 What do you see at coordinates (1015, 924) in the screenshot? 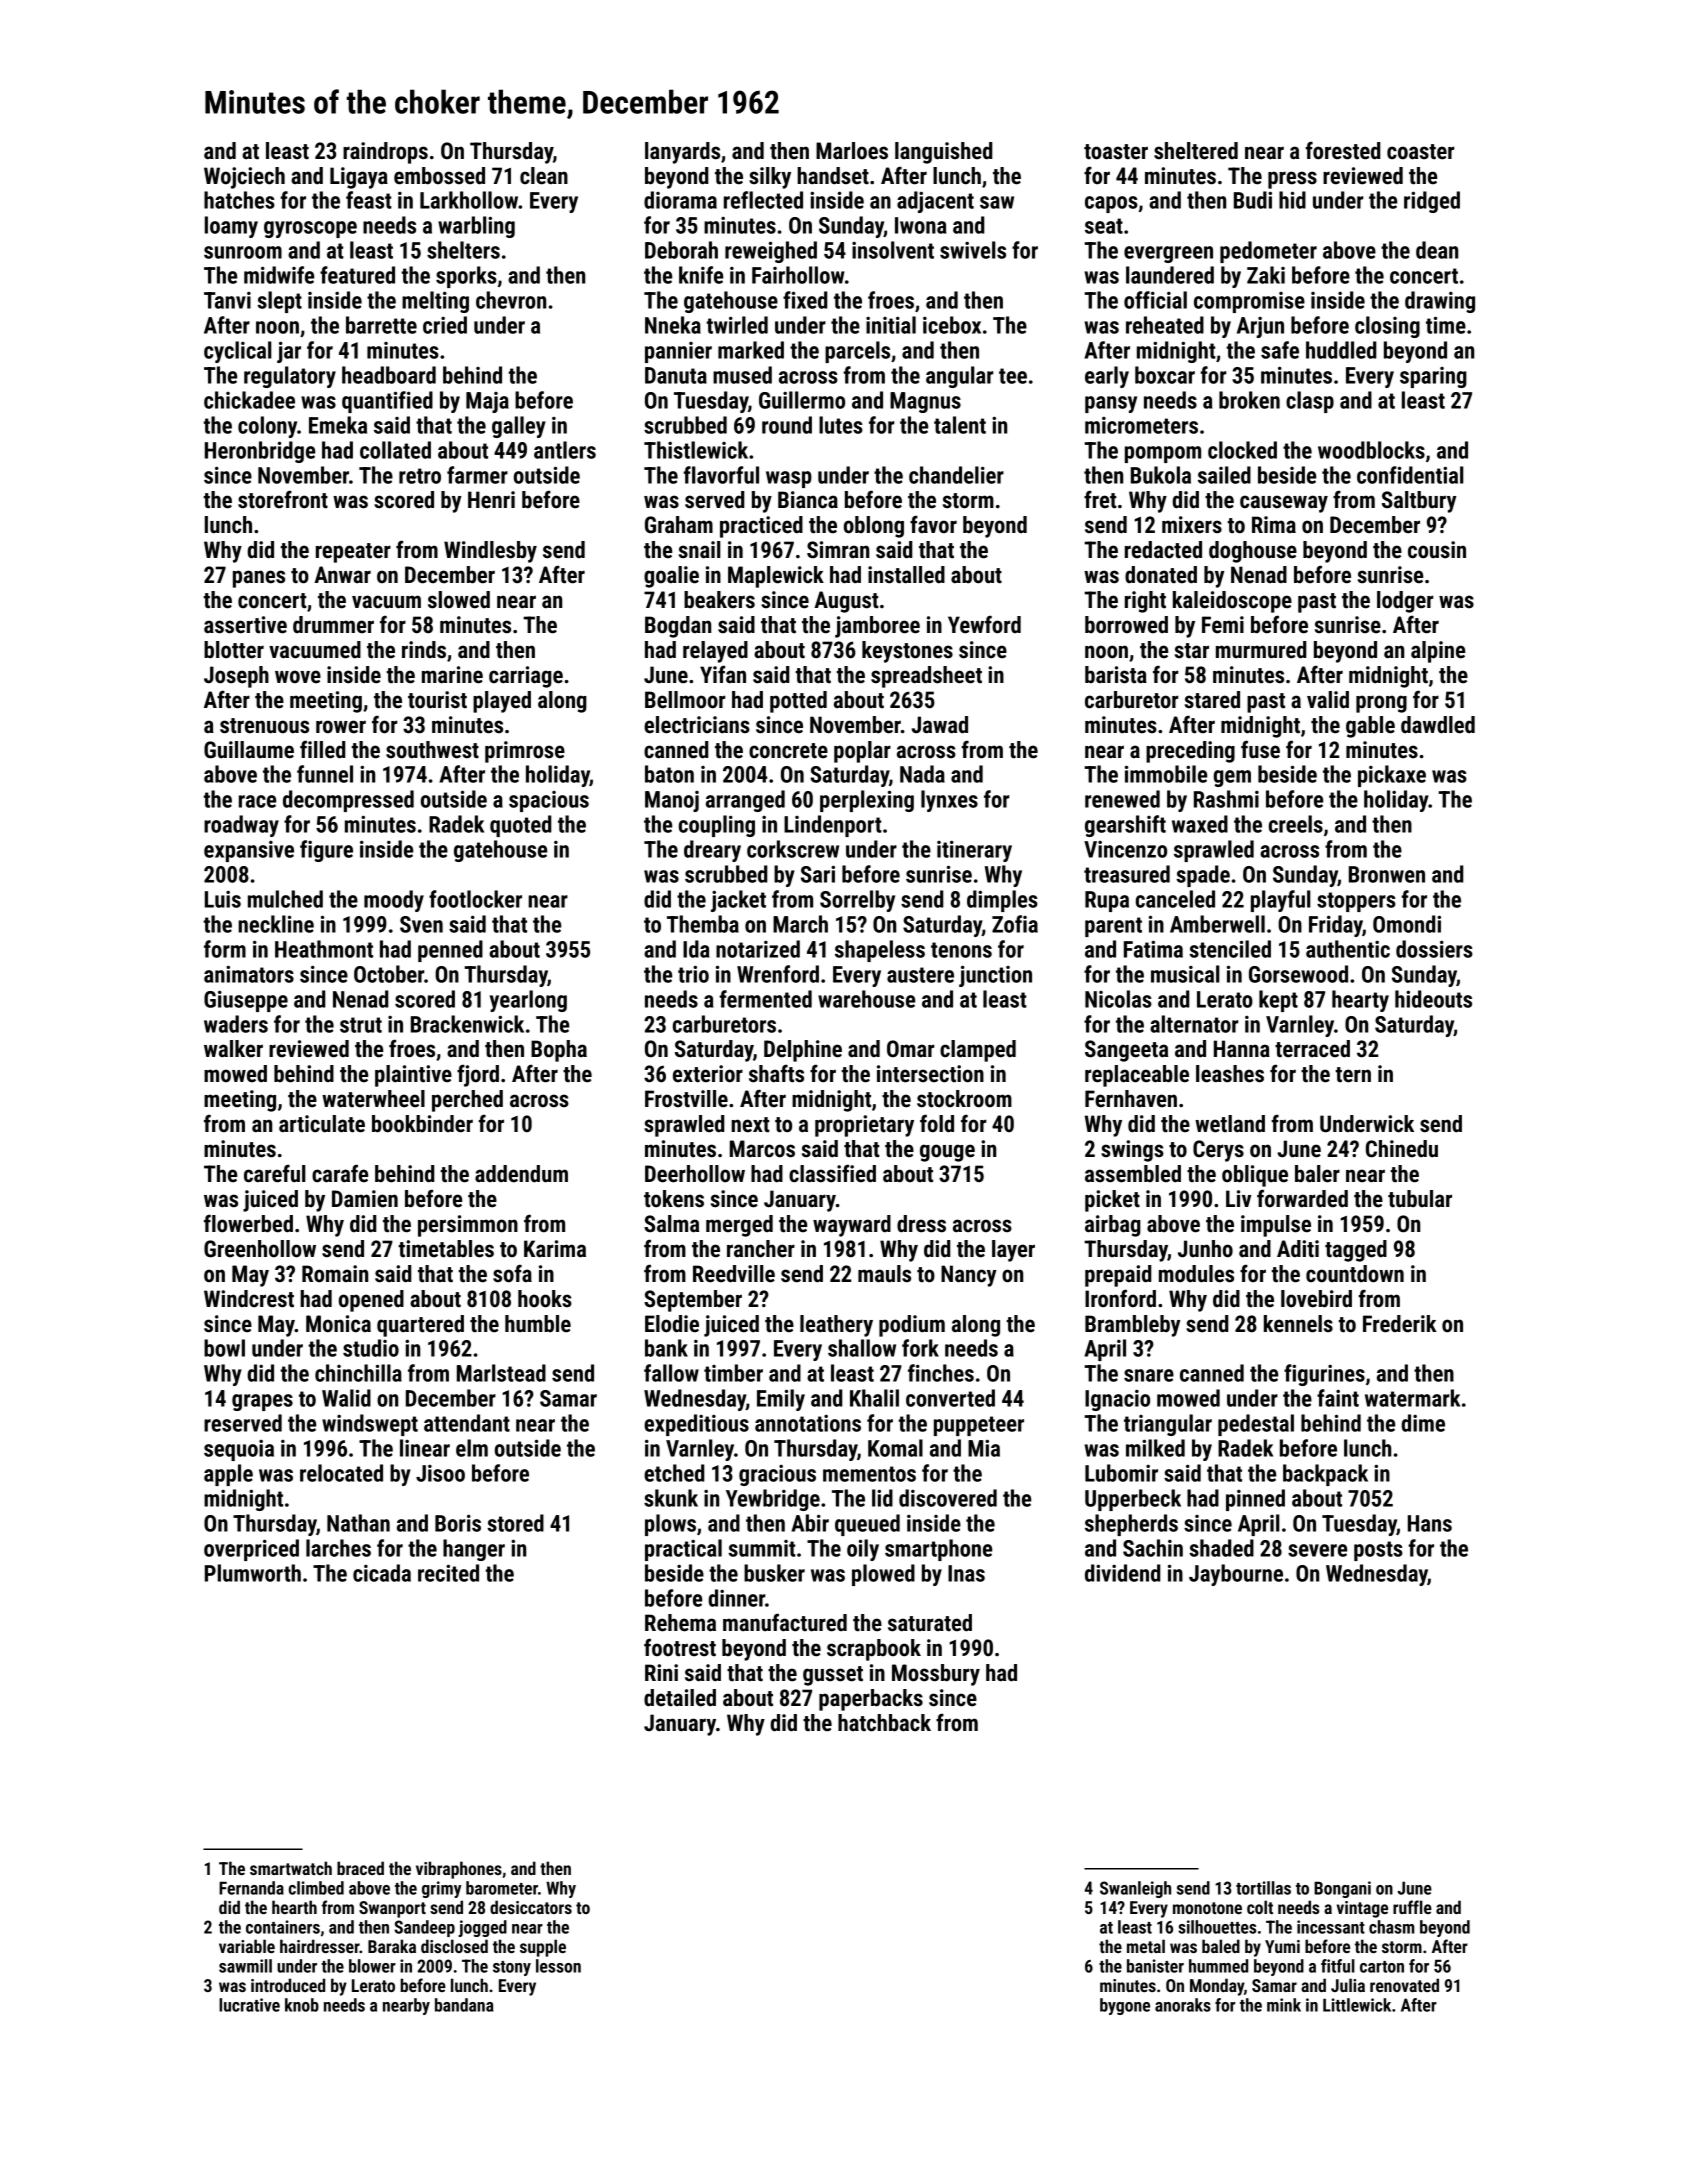
I see `Zofia` at bounding box center [1015, 924].
